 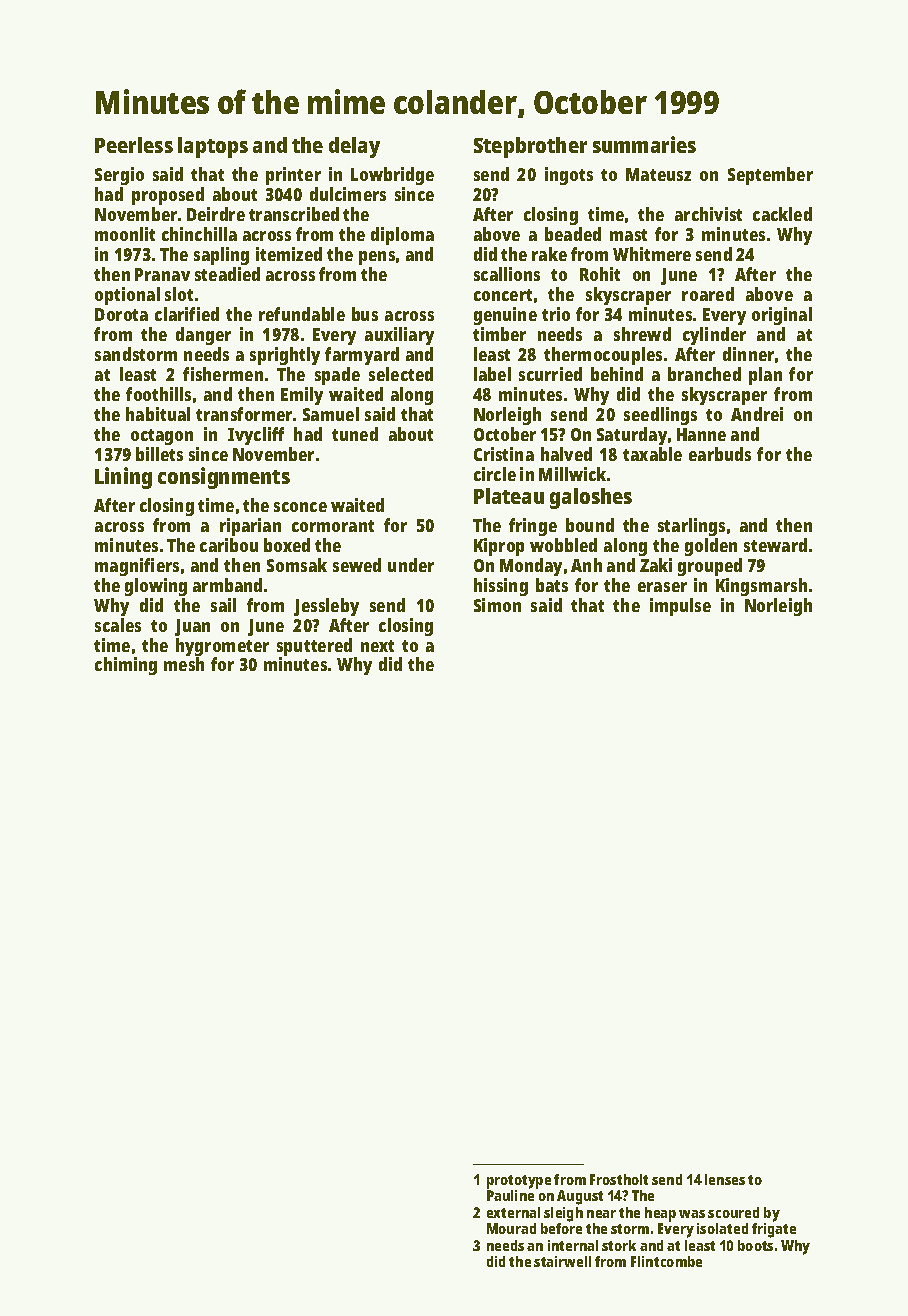 What do you see at coordinates (725, 1179) in the screenshot?
I see `lenses` at bounding box center [725, 1179].
